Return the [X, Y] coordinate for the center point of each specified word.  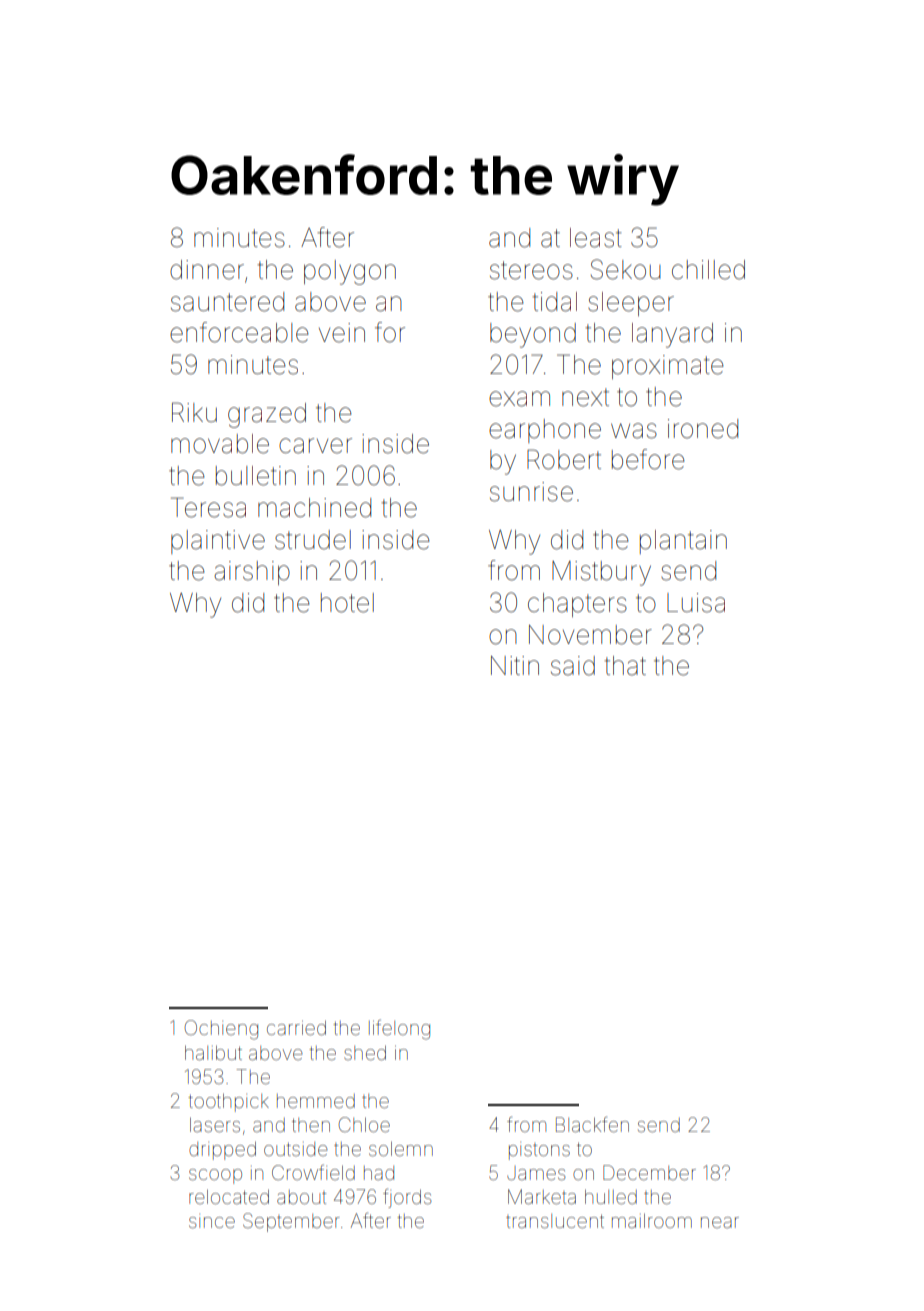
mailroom [652, 1220]
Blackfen [592, 1124]
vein [342, 333]
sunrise [531, 492]
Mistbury [601, 573]
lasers [215, 1124]
